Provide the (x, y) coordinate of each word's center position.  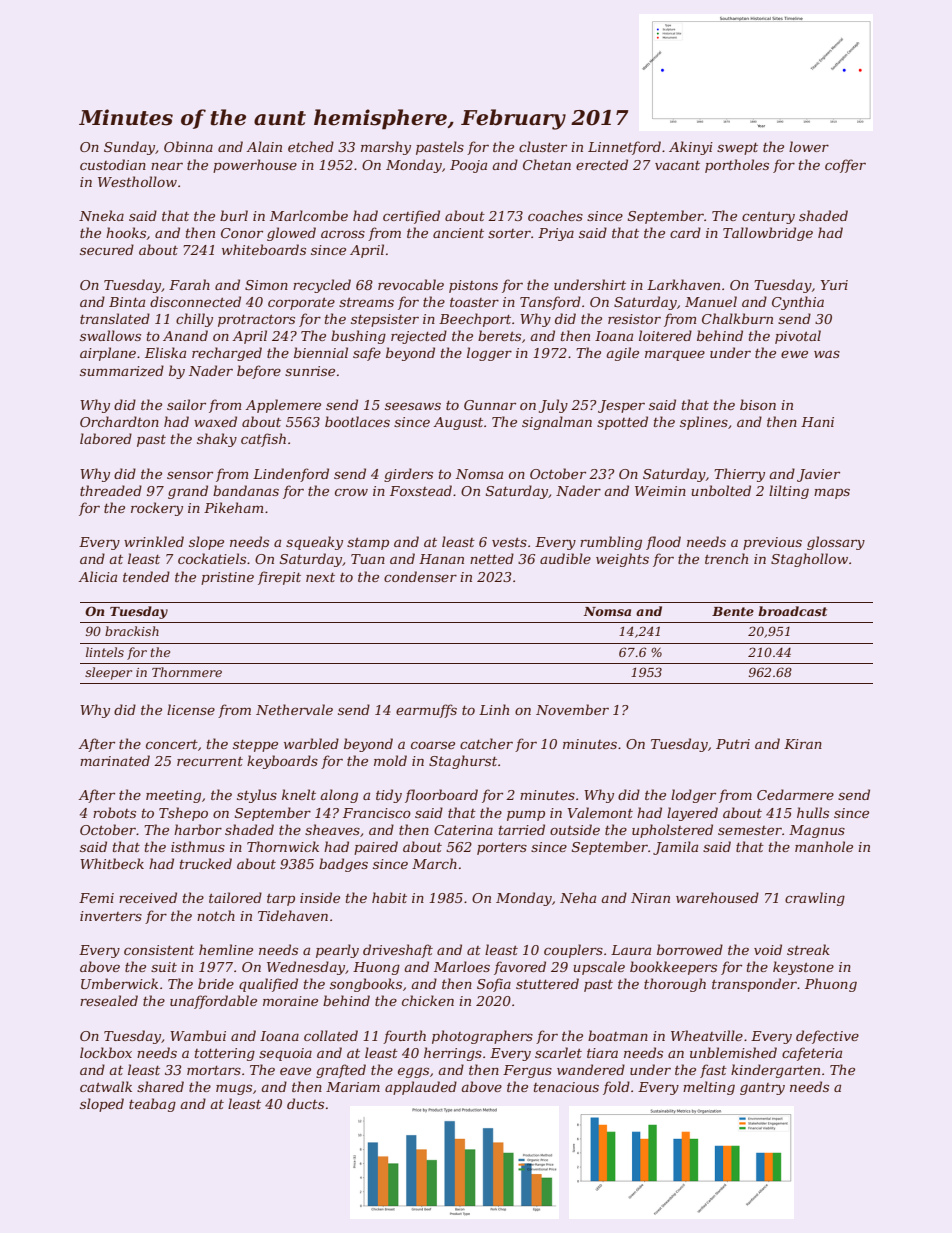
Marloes (462, 966)
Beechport (475, 320)
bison (758, 404)
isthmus (198, 846)
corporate (301, 304)
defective (827, 1037)
